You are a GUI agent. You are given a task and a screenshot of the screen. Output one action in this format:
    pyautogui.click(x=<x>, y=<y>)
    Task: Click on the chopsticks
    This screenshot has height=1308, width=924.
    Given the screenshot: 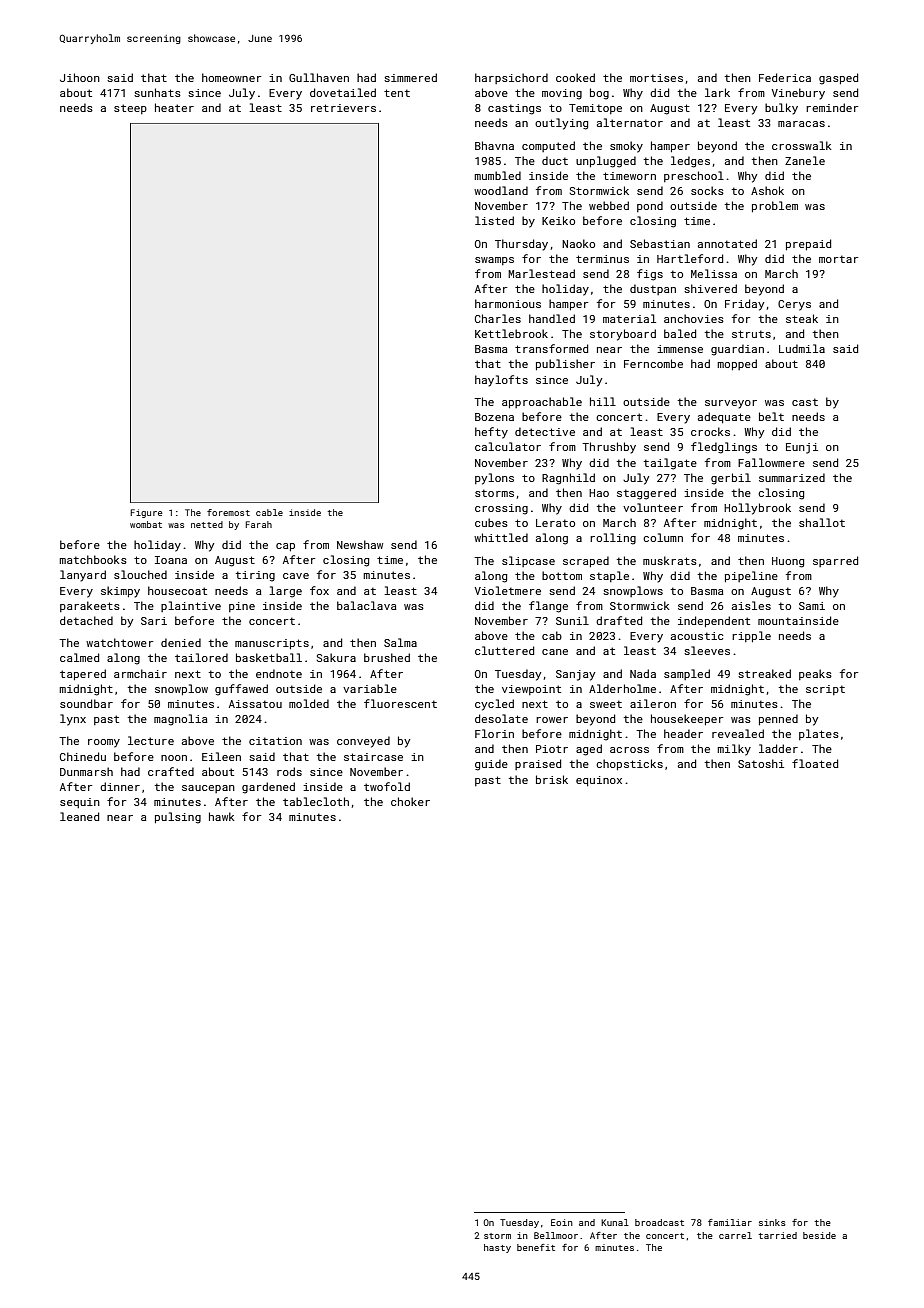 What is the action you would take?
    pyautogui.click(x=629, y=764)
